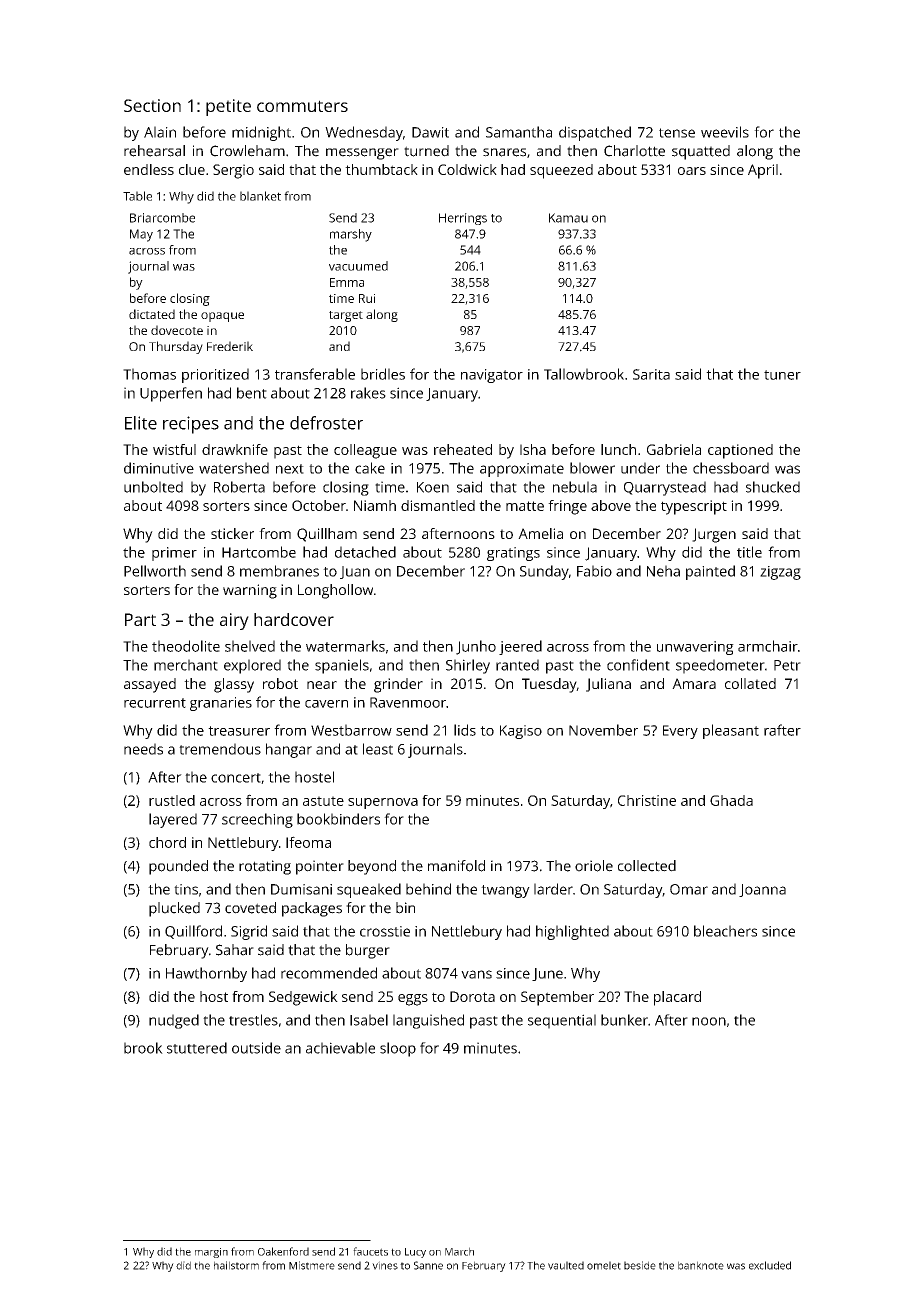 The height and width of the document is (1308, 924). I want to click on Oakenford, so click(283, 1251).
